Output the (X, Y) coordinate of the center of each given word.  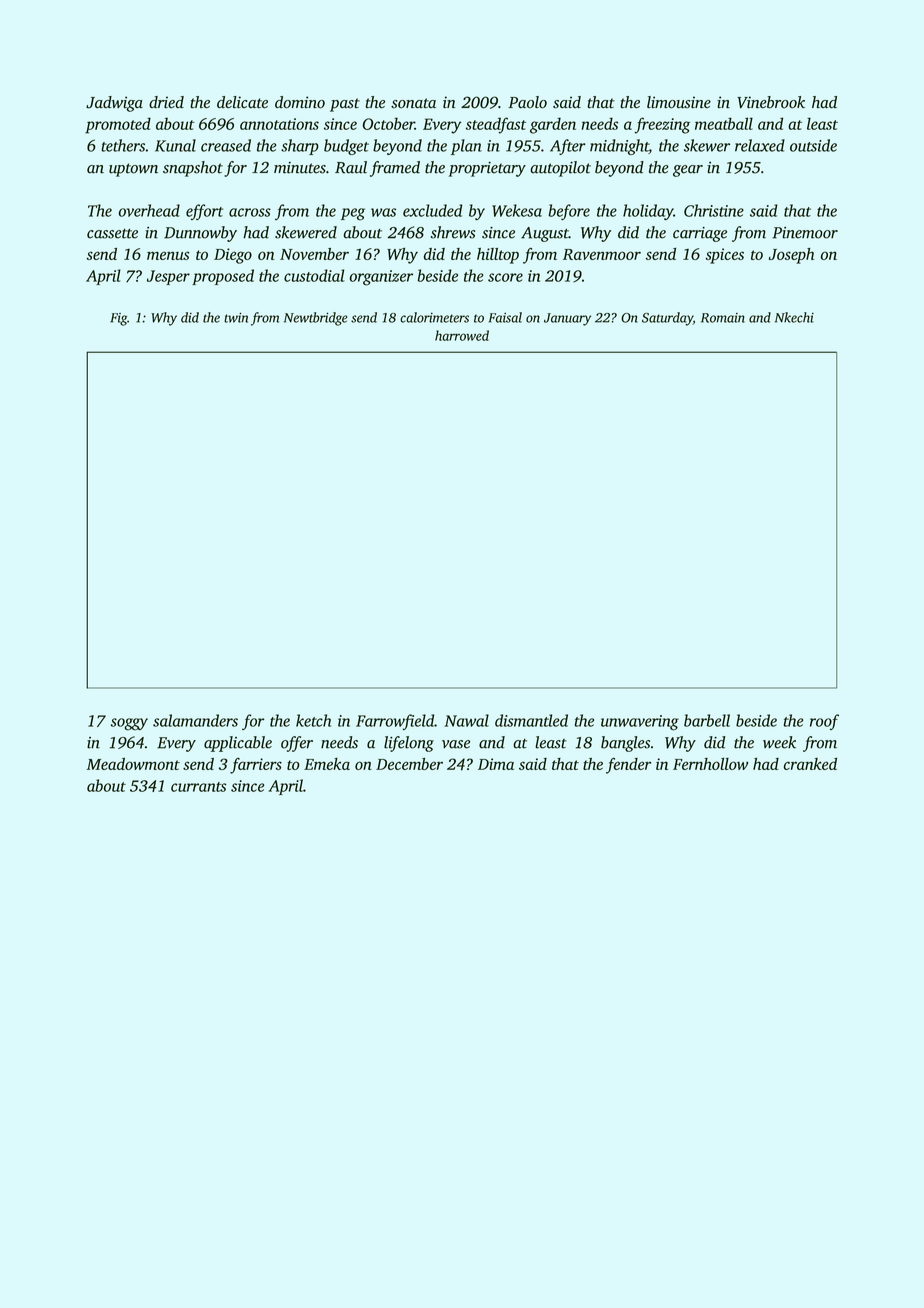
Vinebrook (771, 102)
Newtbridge (315, 319)
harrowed (462, 335)
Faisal (505, 317)
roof (824, 722)
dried (166, 102)
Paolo (527, 102)
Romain (723, 318)
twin (236, 318)
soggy (129, 724)
